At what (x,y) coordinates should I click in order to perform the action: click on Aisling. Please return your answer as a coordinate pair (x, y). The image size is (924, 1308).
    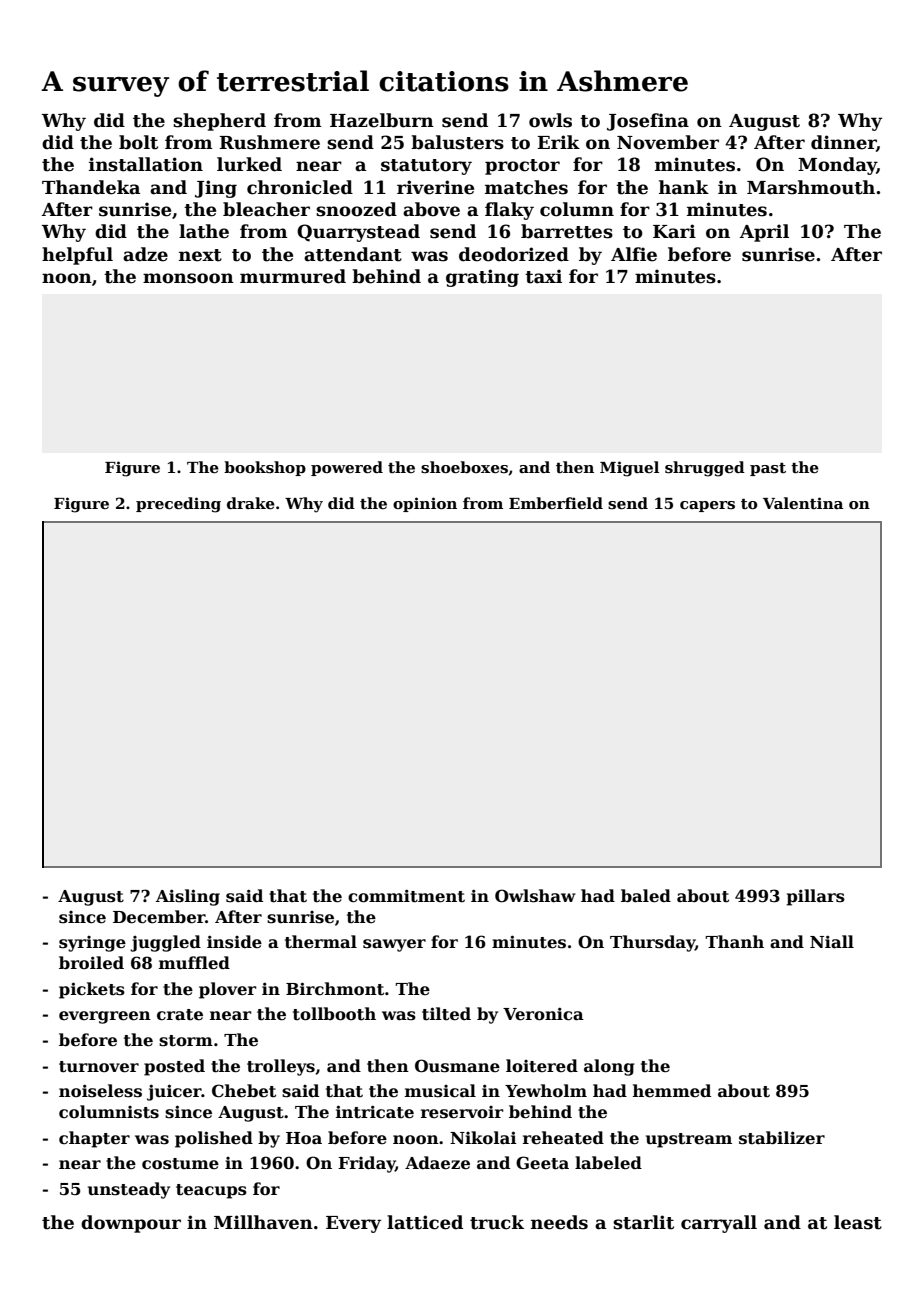
    Looking at the image, I should click on (188, 897).
